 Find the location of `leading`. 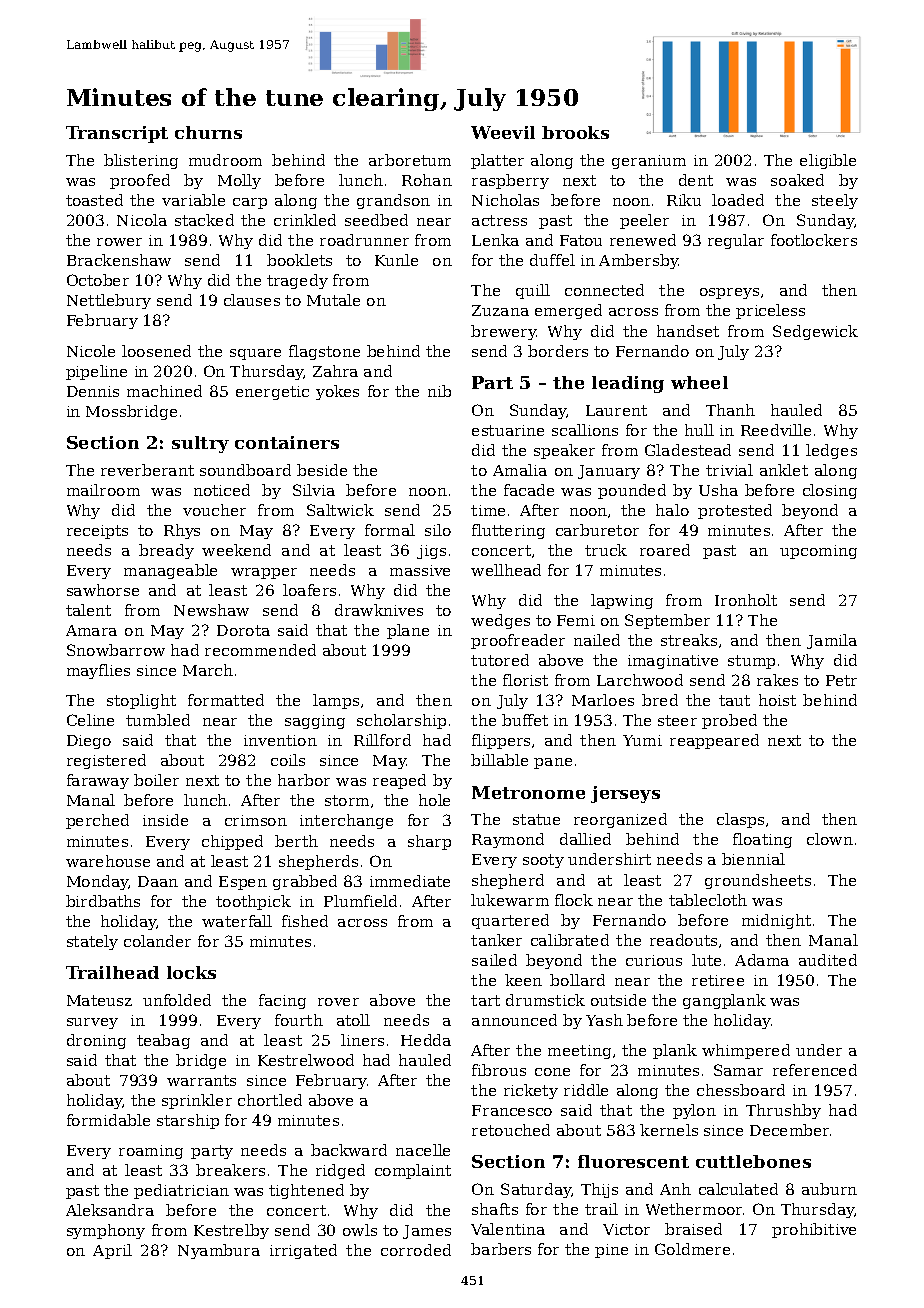

leading is located at coordinates (628, 384).
